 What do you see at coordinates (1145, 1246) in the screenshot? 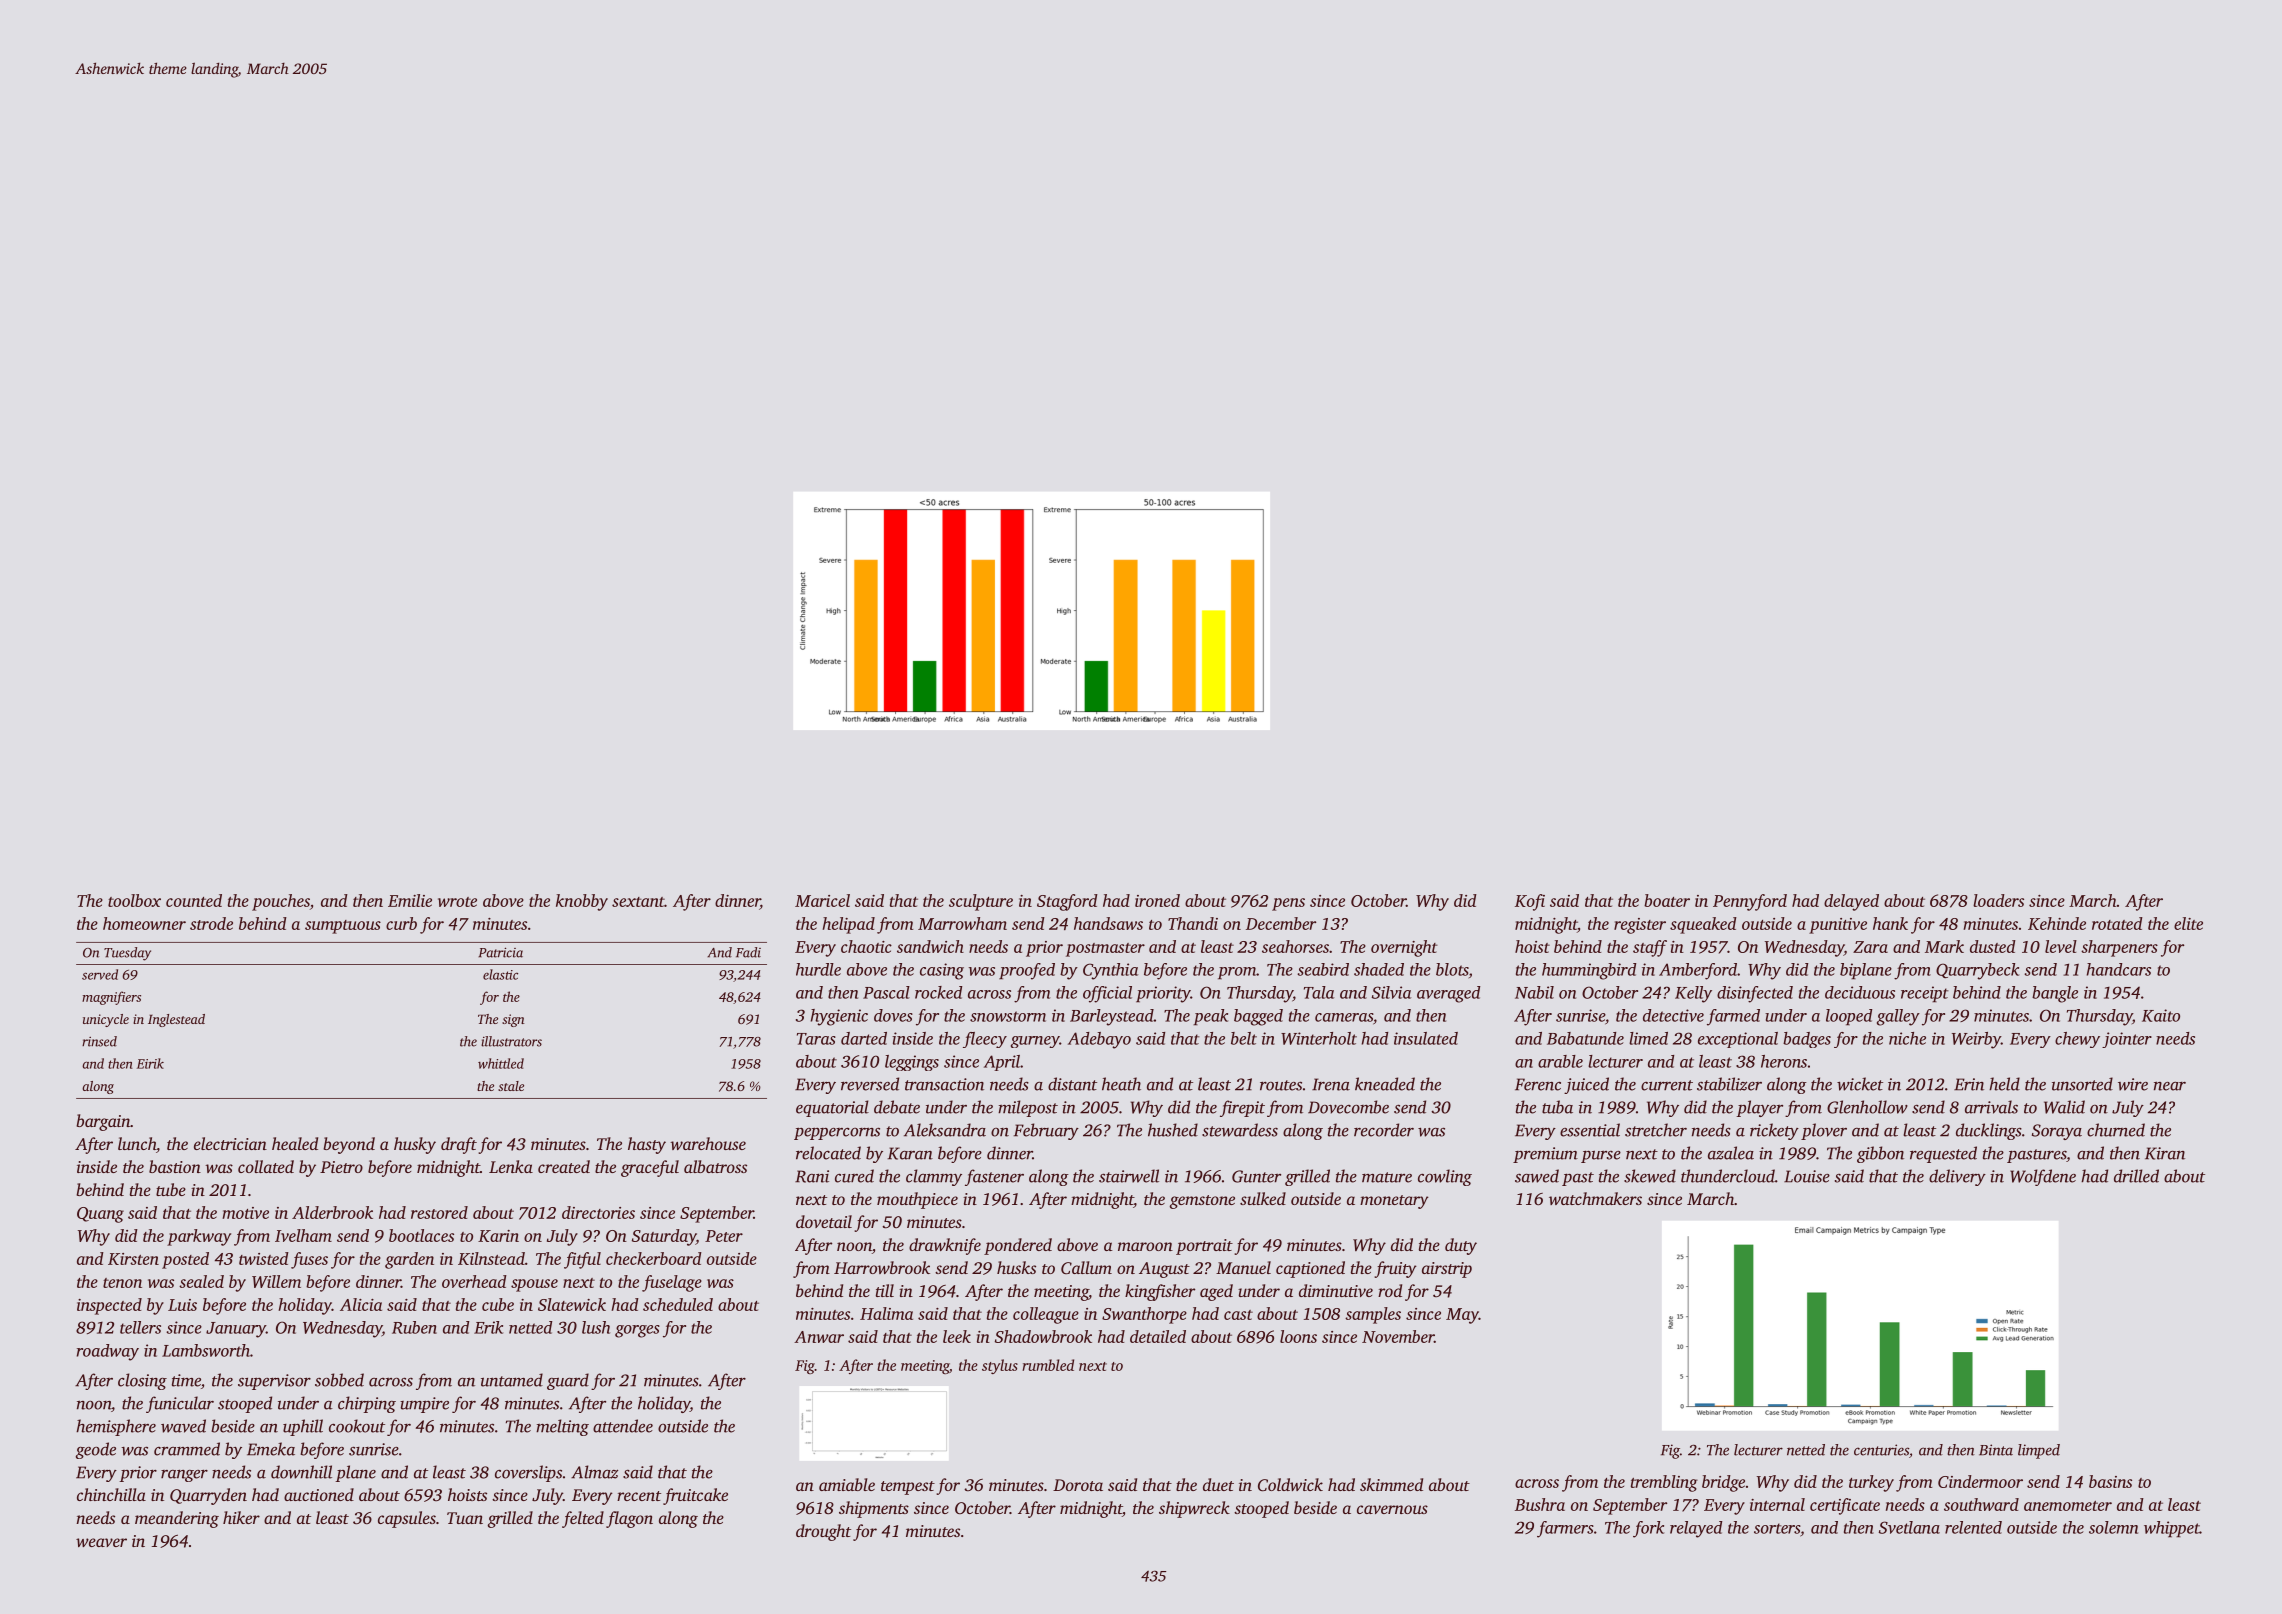
I see `maroon` at bounding box center [1145, 1246].
